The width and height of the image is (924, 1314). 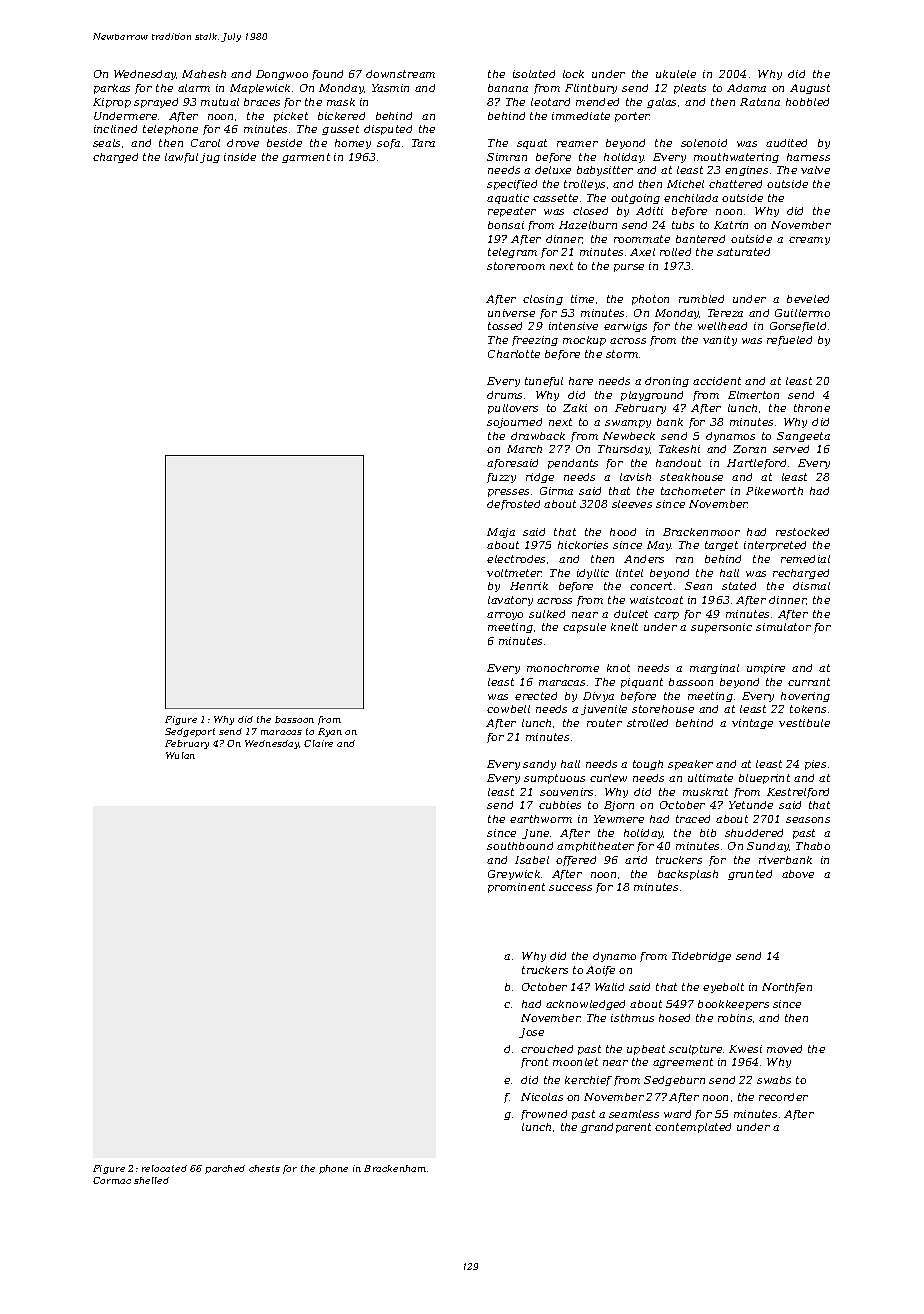 What do you see at coordinates (180, 755) in the image?
I see `Wulan` at bounding box center [180, 755].
